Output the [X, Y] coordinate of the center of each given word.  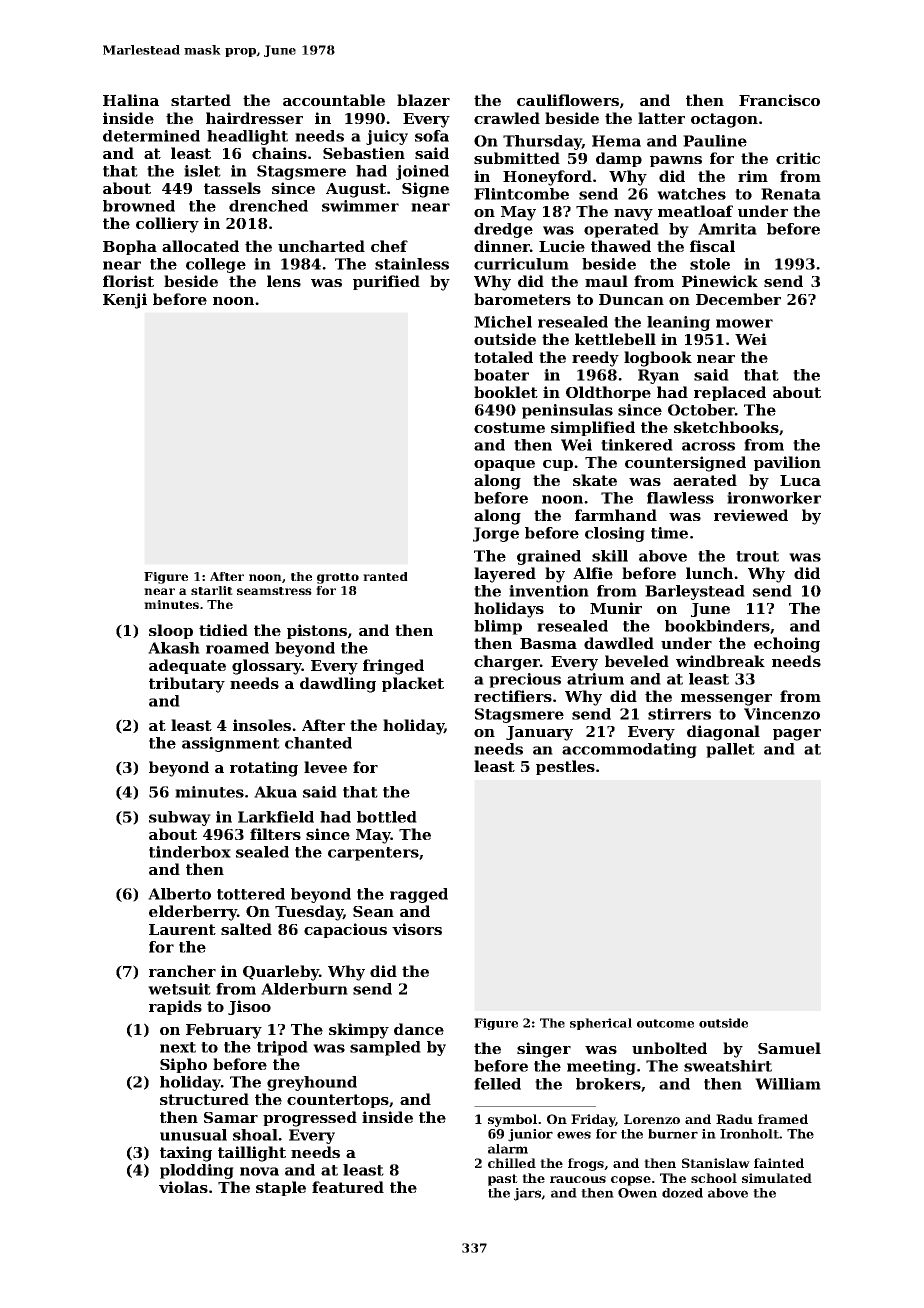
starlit [212, 590]
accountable [334, 100]
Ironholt [749, 1134]
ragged [419, 895]
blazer [423, 100]
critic [798, 158]
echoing [787, 645]
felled [497, 1084]
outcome [665, 1023]
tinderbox [190, 852]
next [178, 1047]
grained [549, 557]
